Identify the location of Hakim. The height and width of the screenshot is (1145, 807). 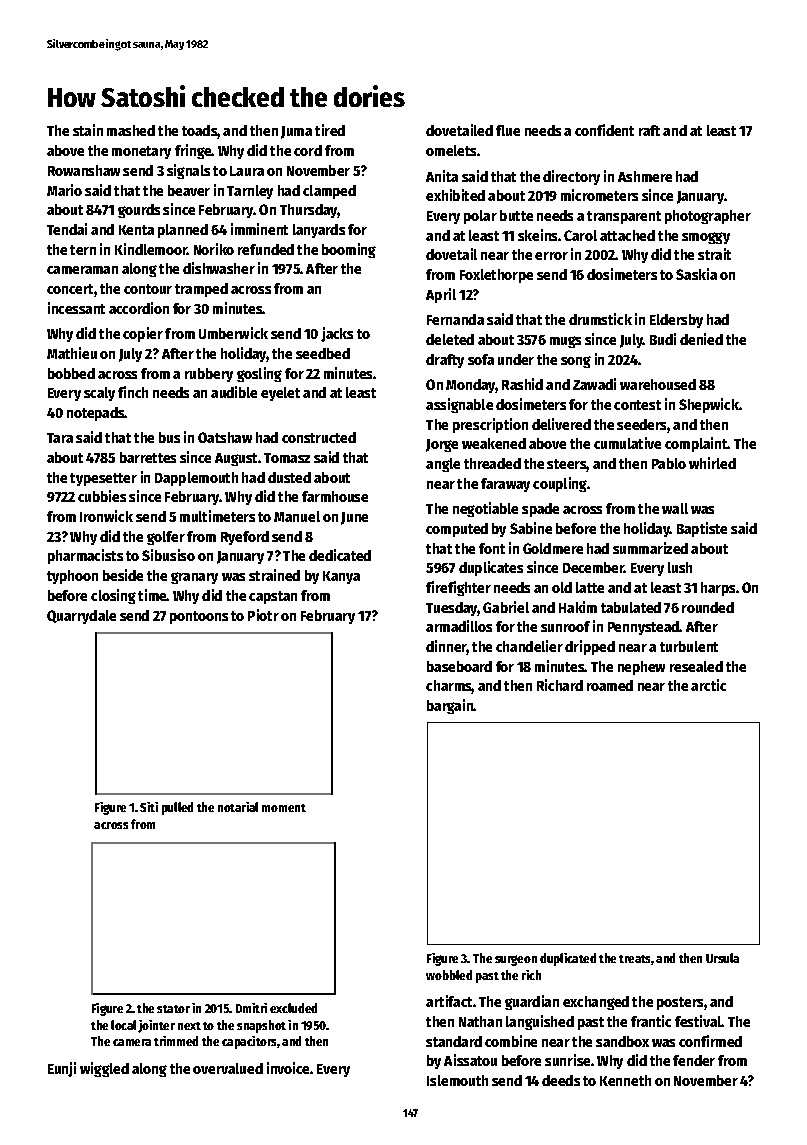
(578, 607).
